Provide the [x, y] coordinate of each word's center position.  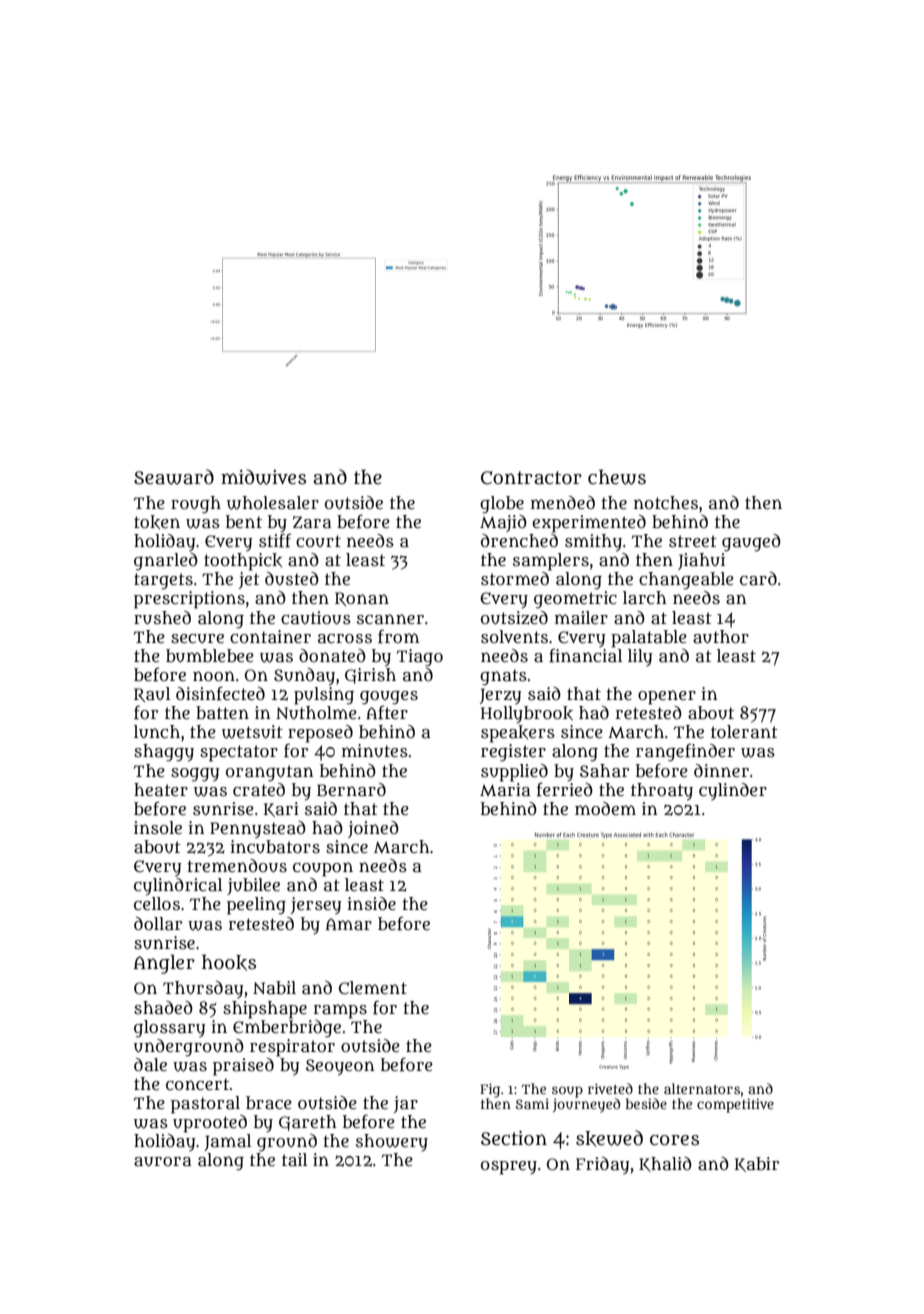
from [398, 636]
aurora [163, 1162]
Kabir [757, 1164]
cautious [316, 618]
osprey [509, 1168]
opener [667, 697]
